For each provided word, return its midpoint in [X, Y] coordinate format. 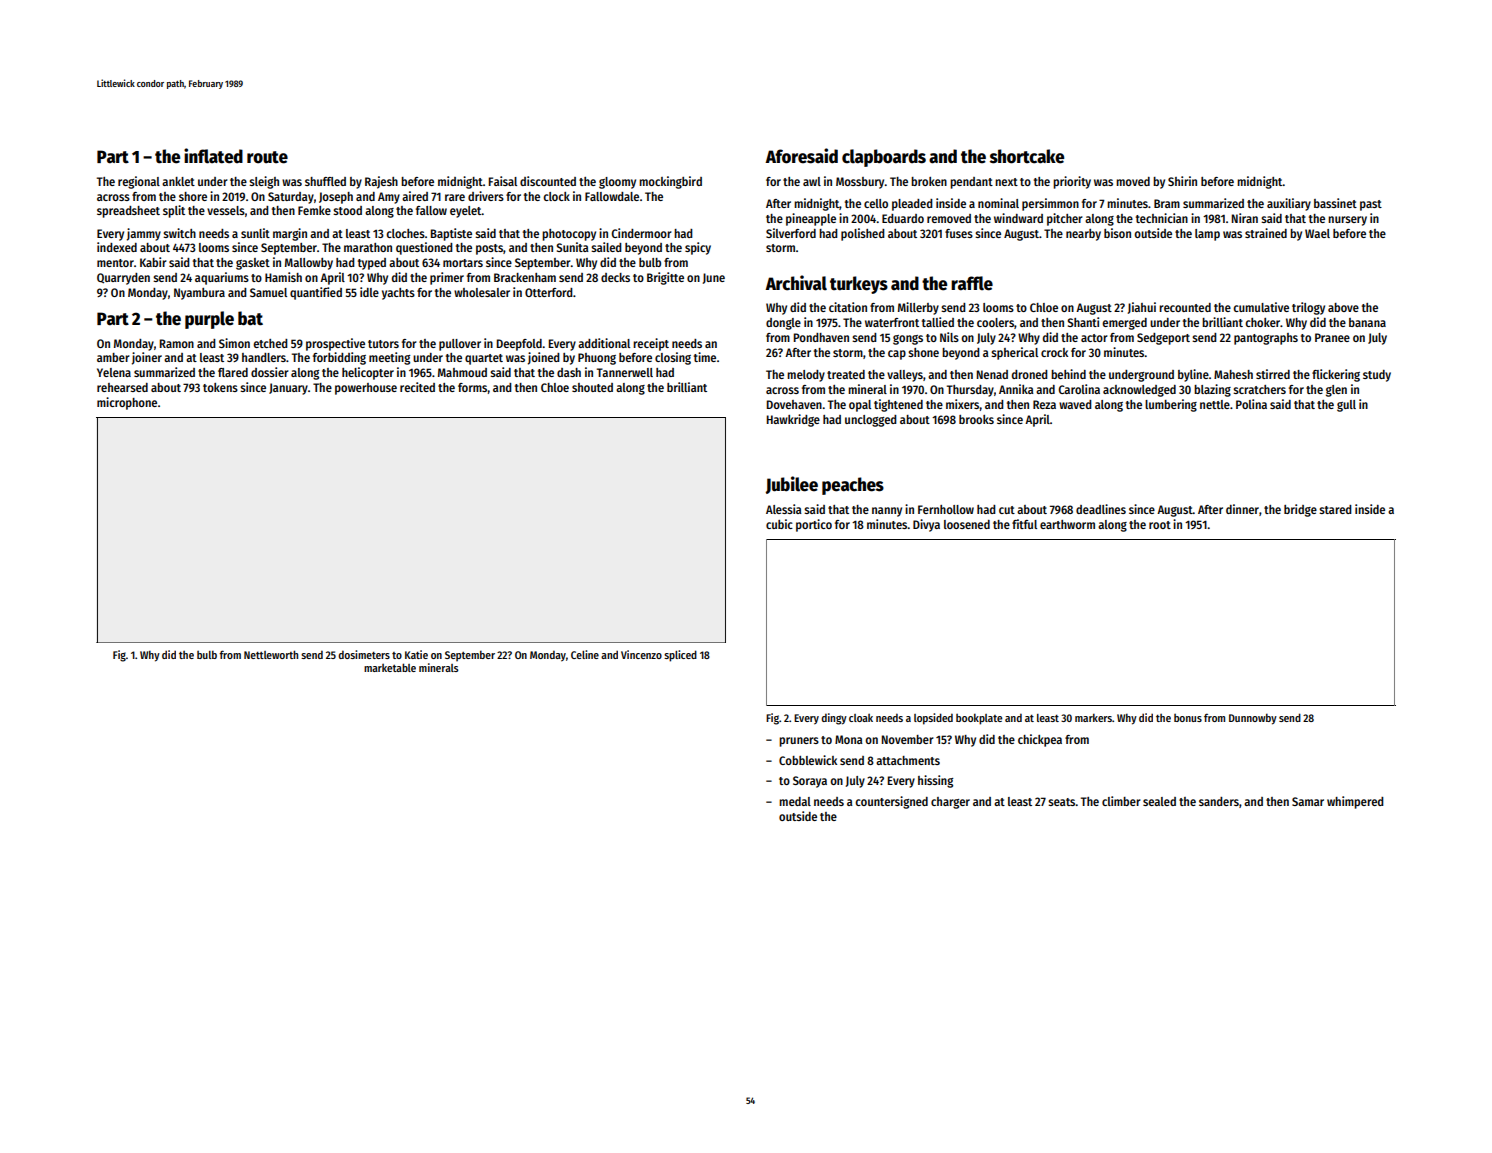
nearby [1083, 235]
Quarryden [123, 279]
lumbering [1171, 405]
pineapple [811, 219]
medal [795, 801]
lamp [1207, 235]
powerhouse [366, 389]
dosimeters [364, 654]
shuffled [325, 181]
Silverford [791, 233]
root [1160, 525]
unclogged [871, 421]
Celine [585, 654]
